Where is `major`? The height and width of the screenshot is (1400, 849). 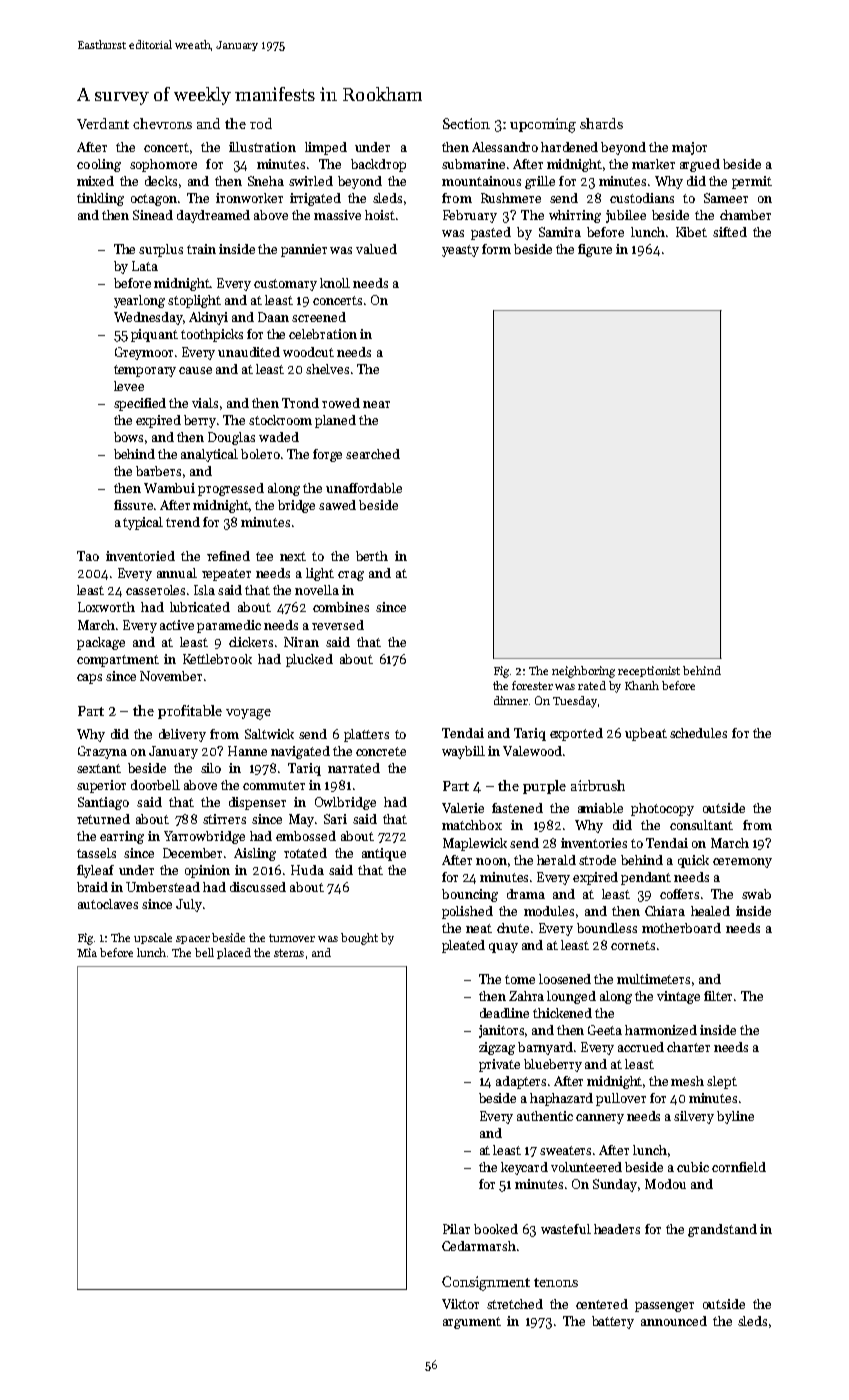
major is located at coordinates (689, 148).
